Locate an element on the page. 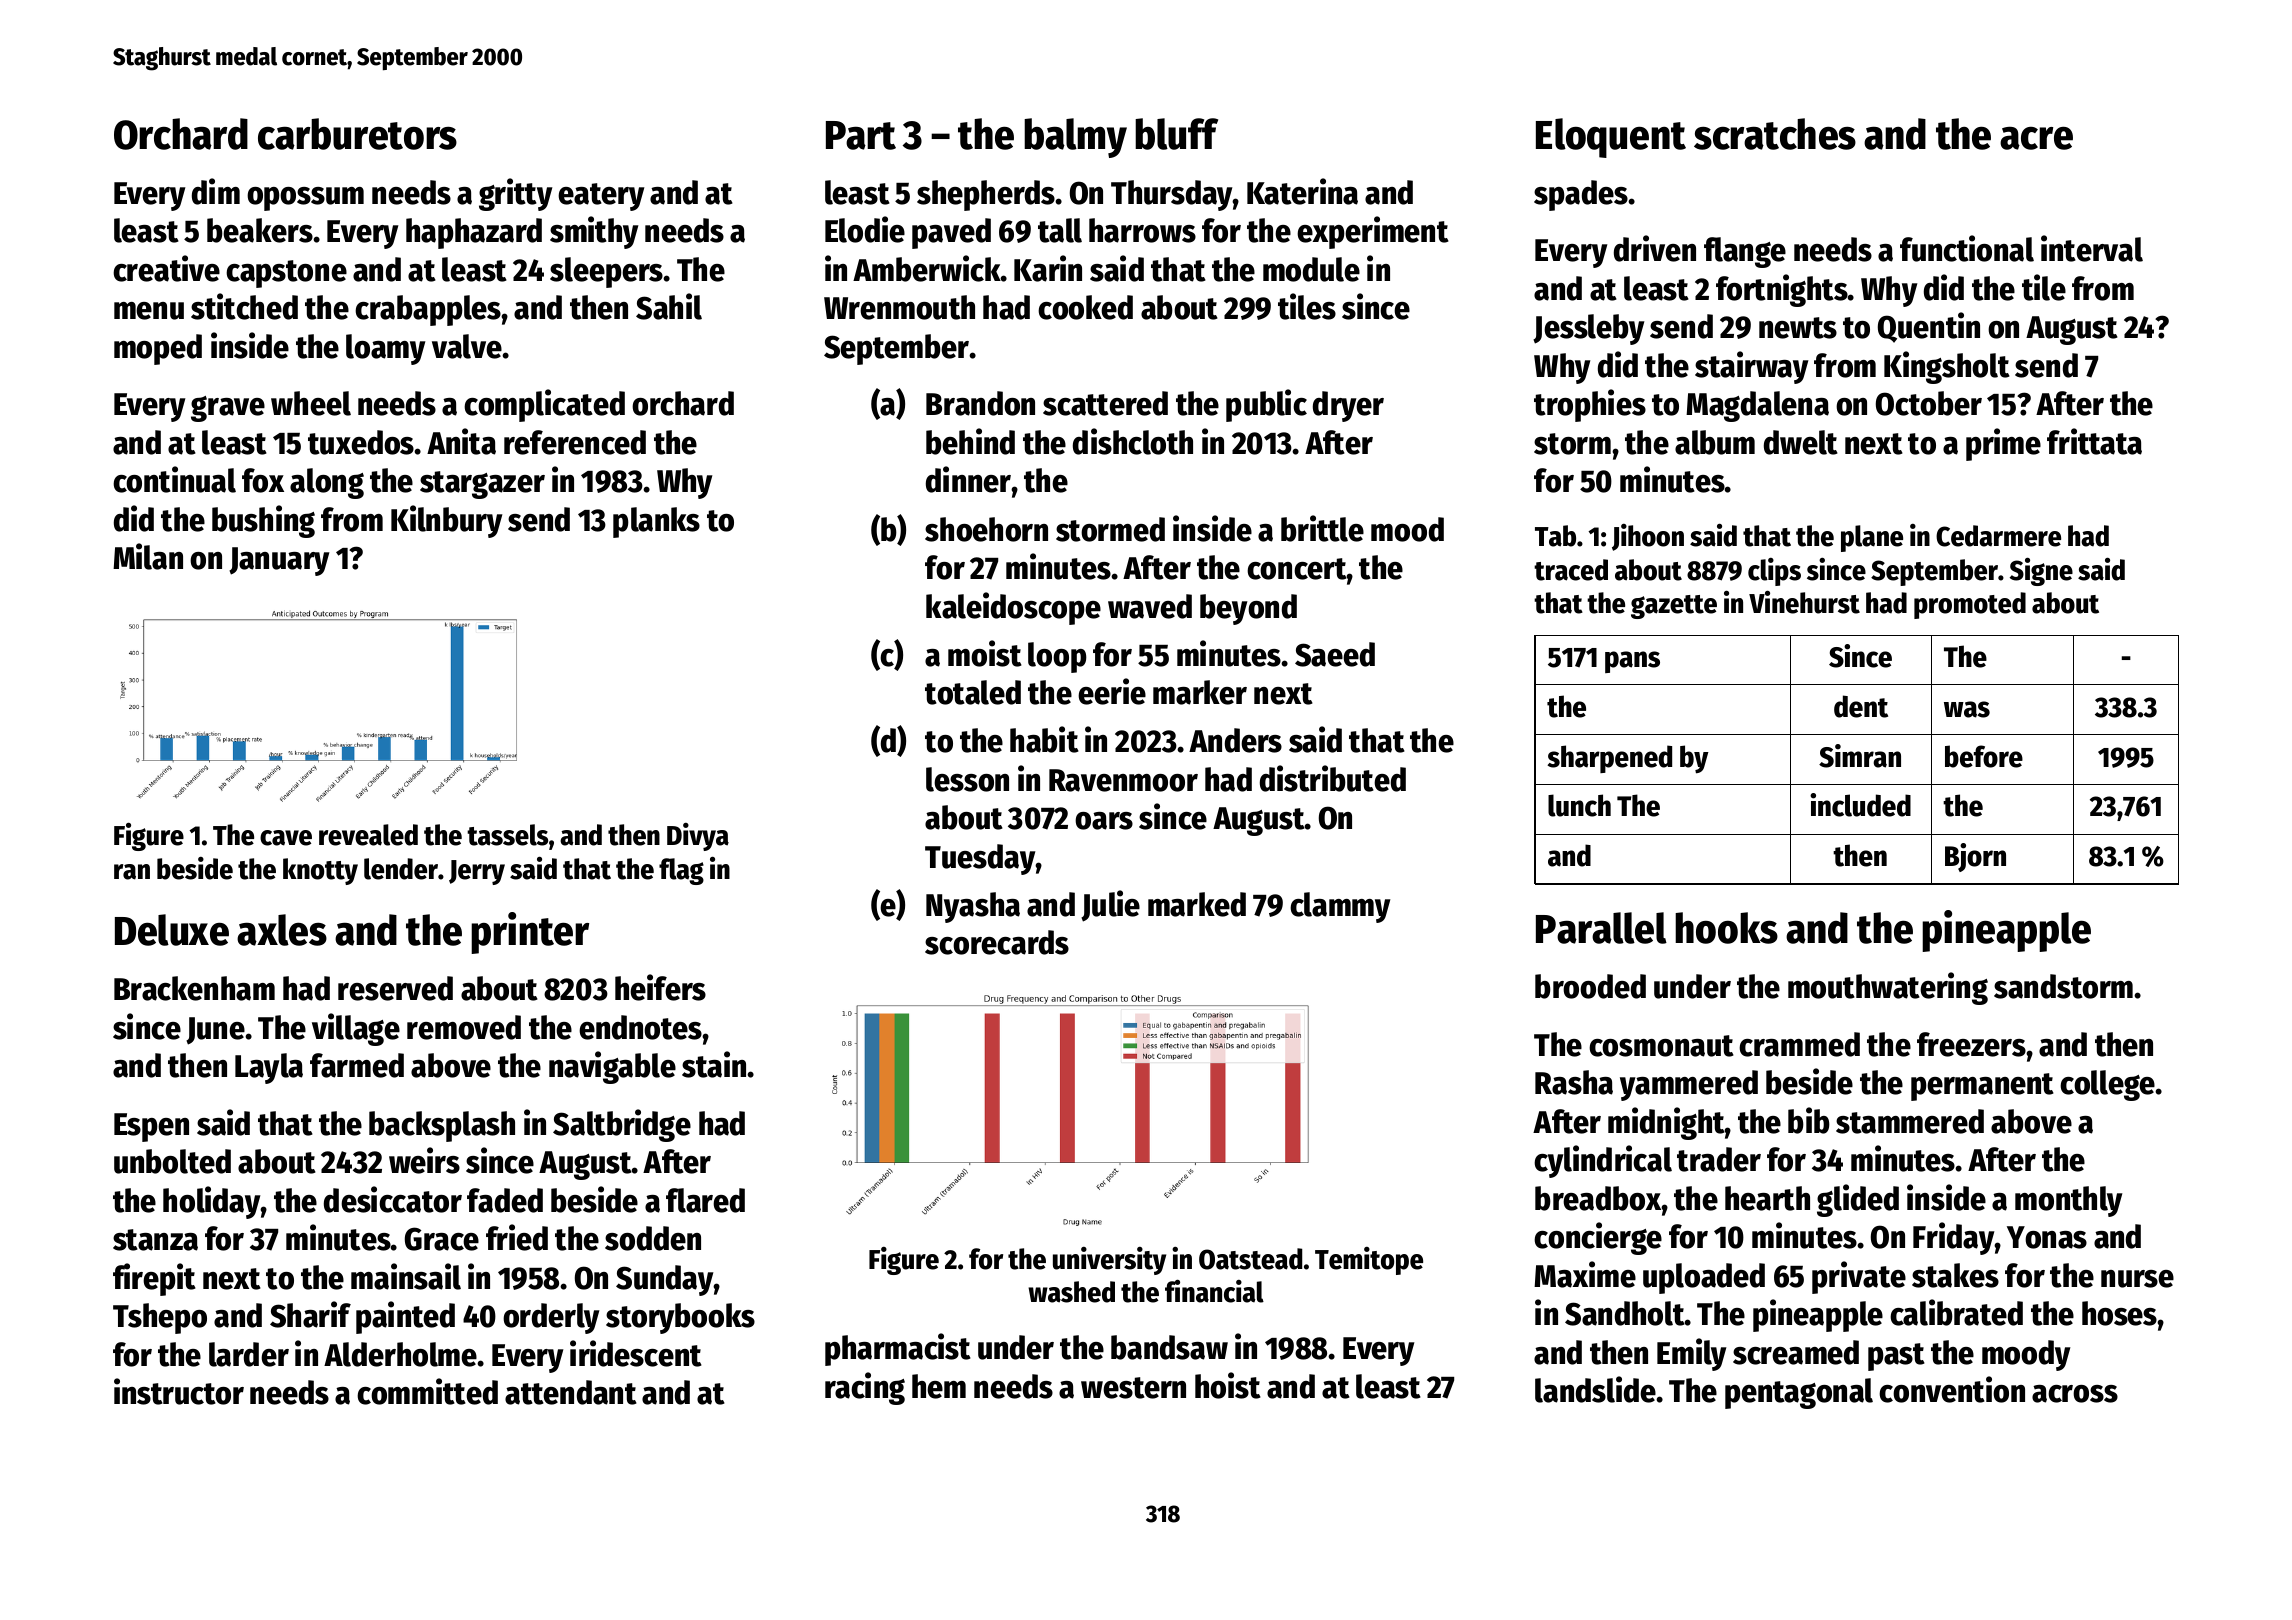 The height and width of the page is (1620, 2292). Divya is located at coordinates (698, 837).
